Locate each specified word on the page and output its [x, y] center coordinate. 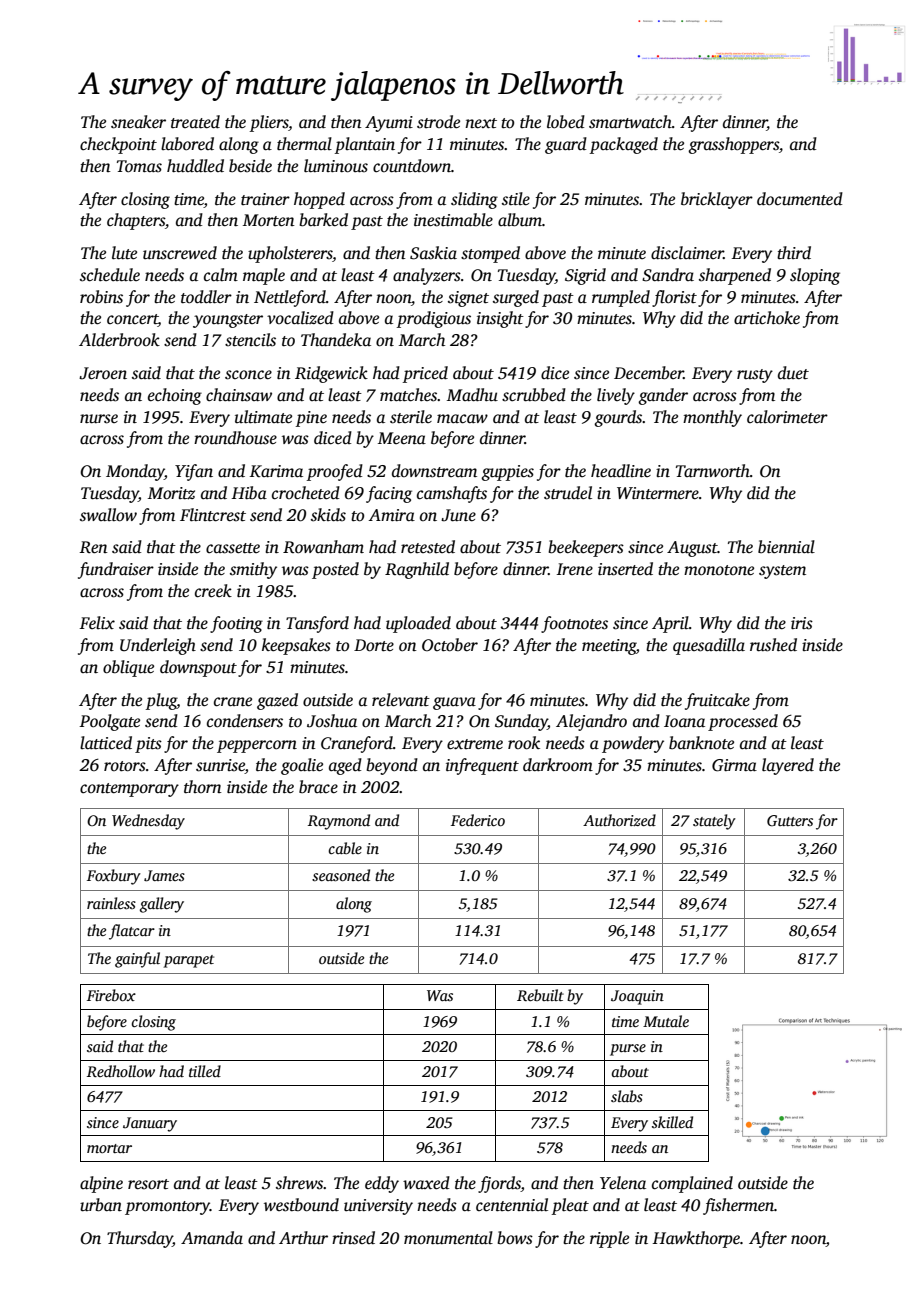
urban [101, 1205]
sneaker [138, 122]
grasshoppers [733, 145]
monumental [448, 1238]
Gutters [790, 821]
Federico [478, 820]
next [481, 123]
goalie [302, 766]
